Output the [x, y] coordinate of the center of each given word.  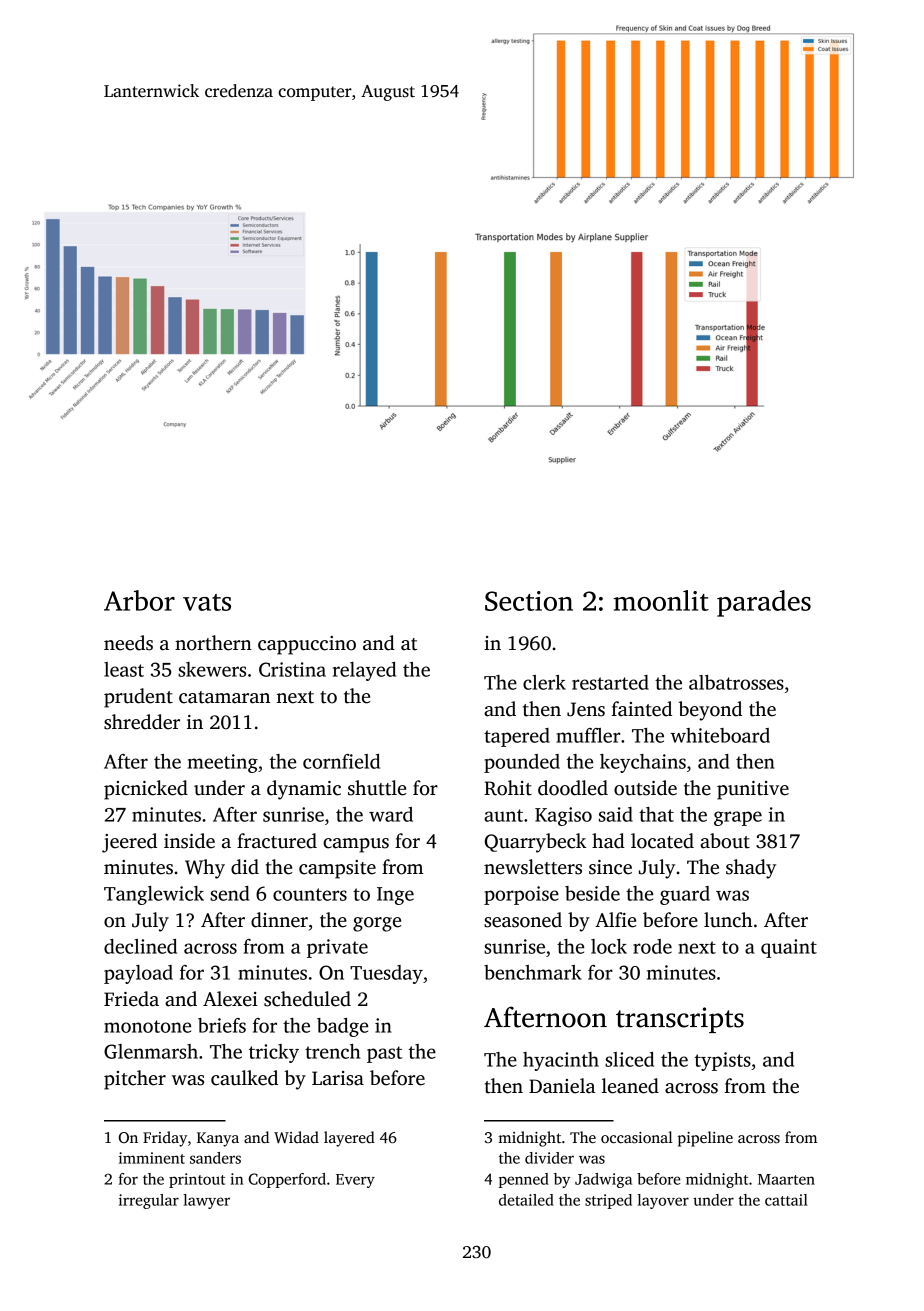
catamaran [224, 697]
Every [355, 1181]
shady [751, 869]
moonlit [661, 600]
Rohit [508, 788]
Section [529, 601]
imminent [152, 1158]
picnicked [146, 790]
